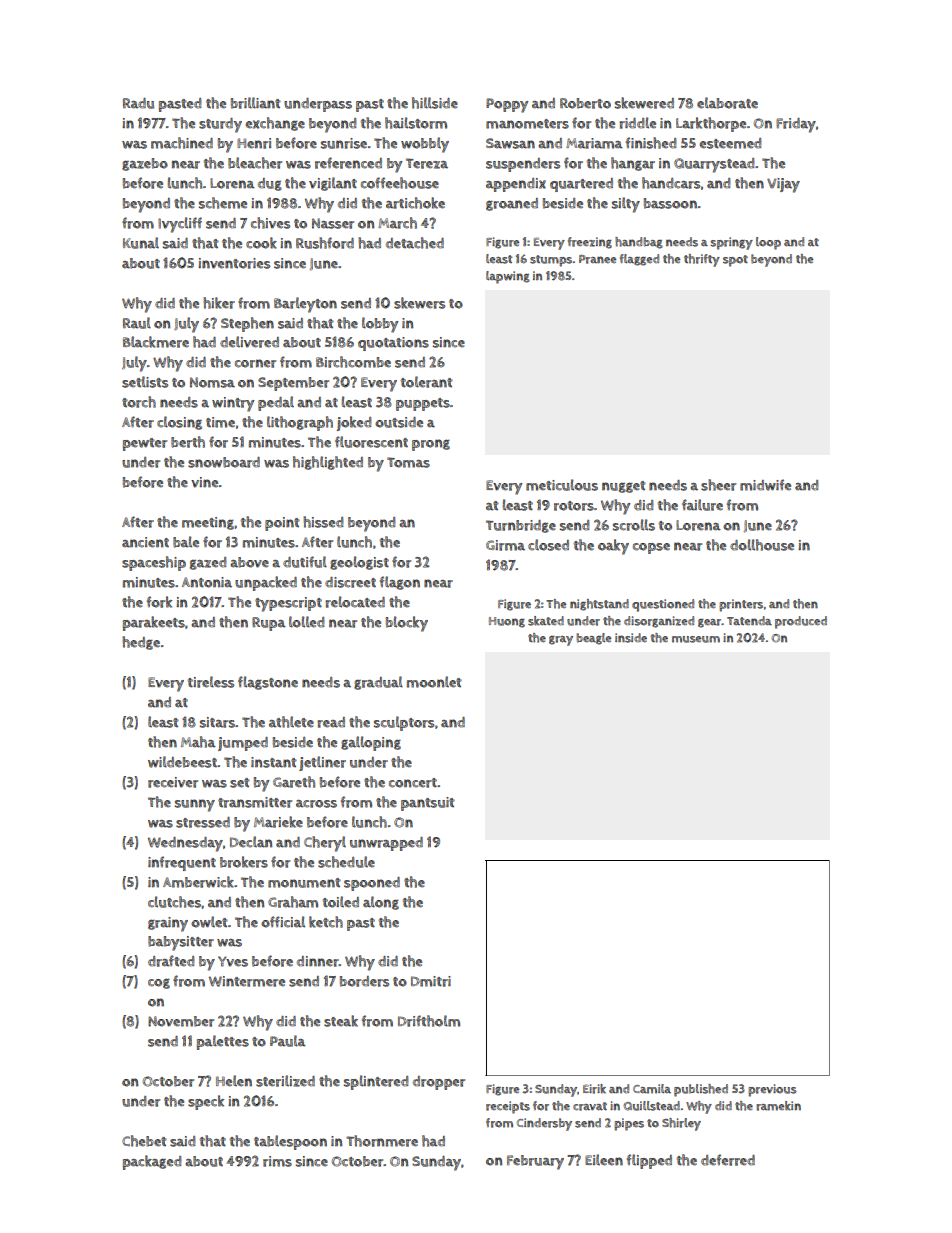 Image resolution: width=952 pixels, height=1233 pixels. Describe the element at coordinates (626, 205) in the screenshot. I see `silty` at that location.
